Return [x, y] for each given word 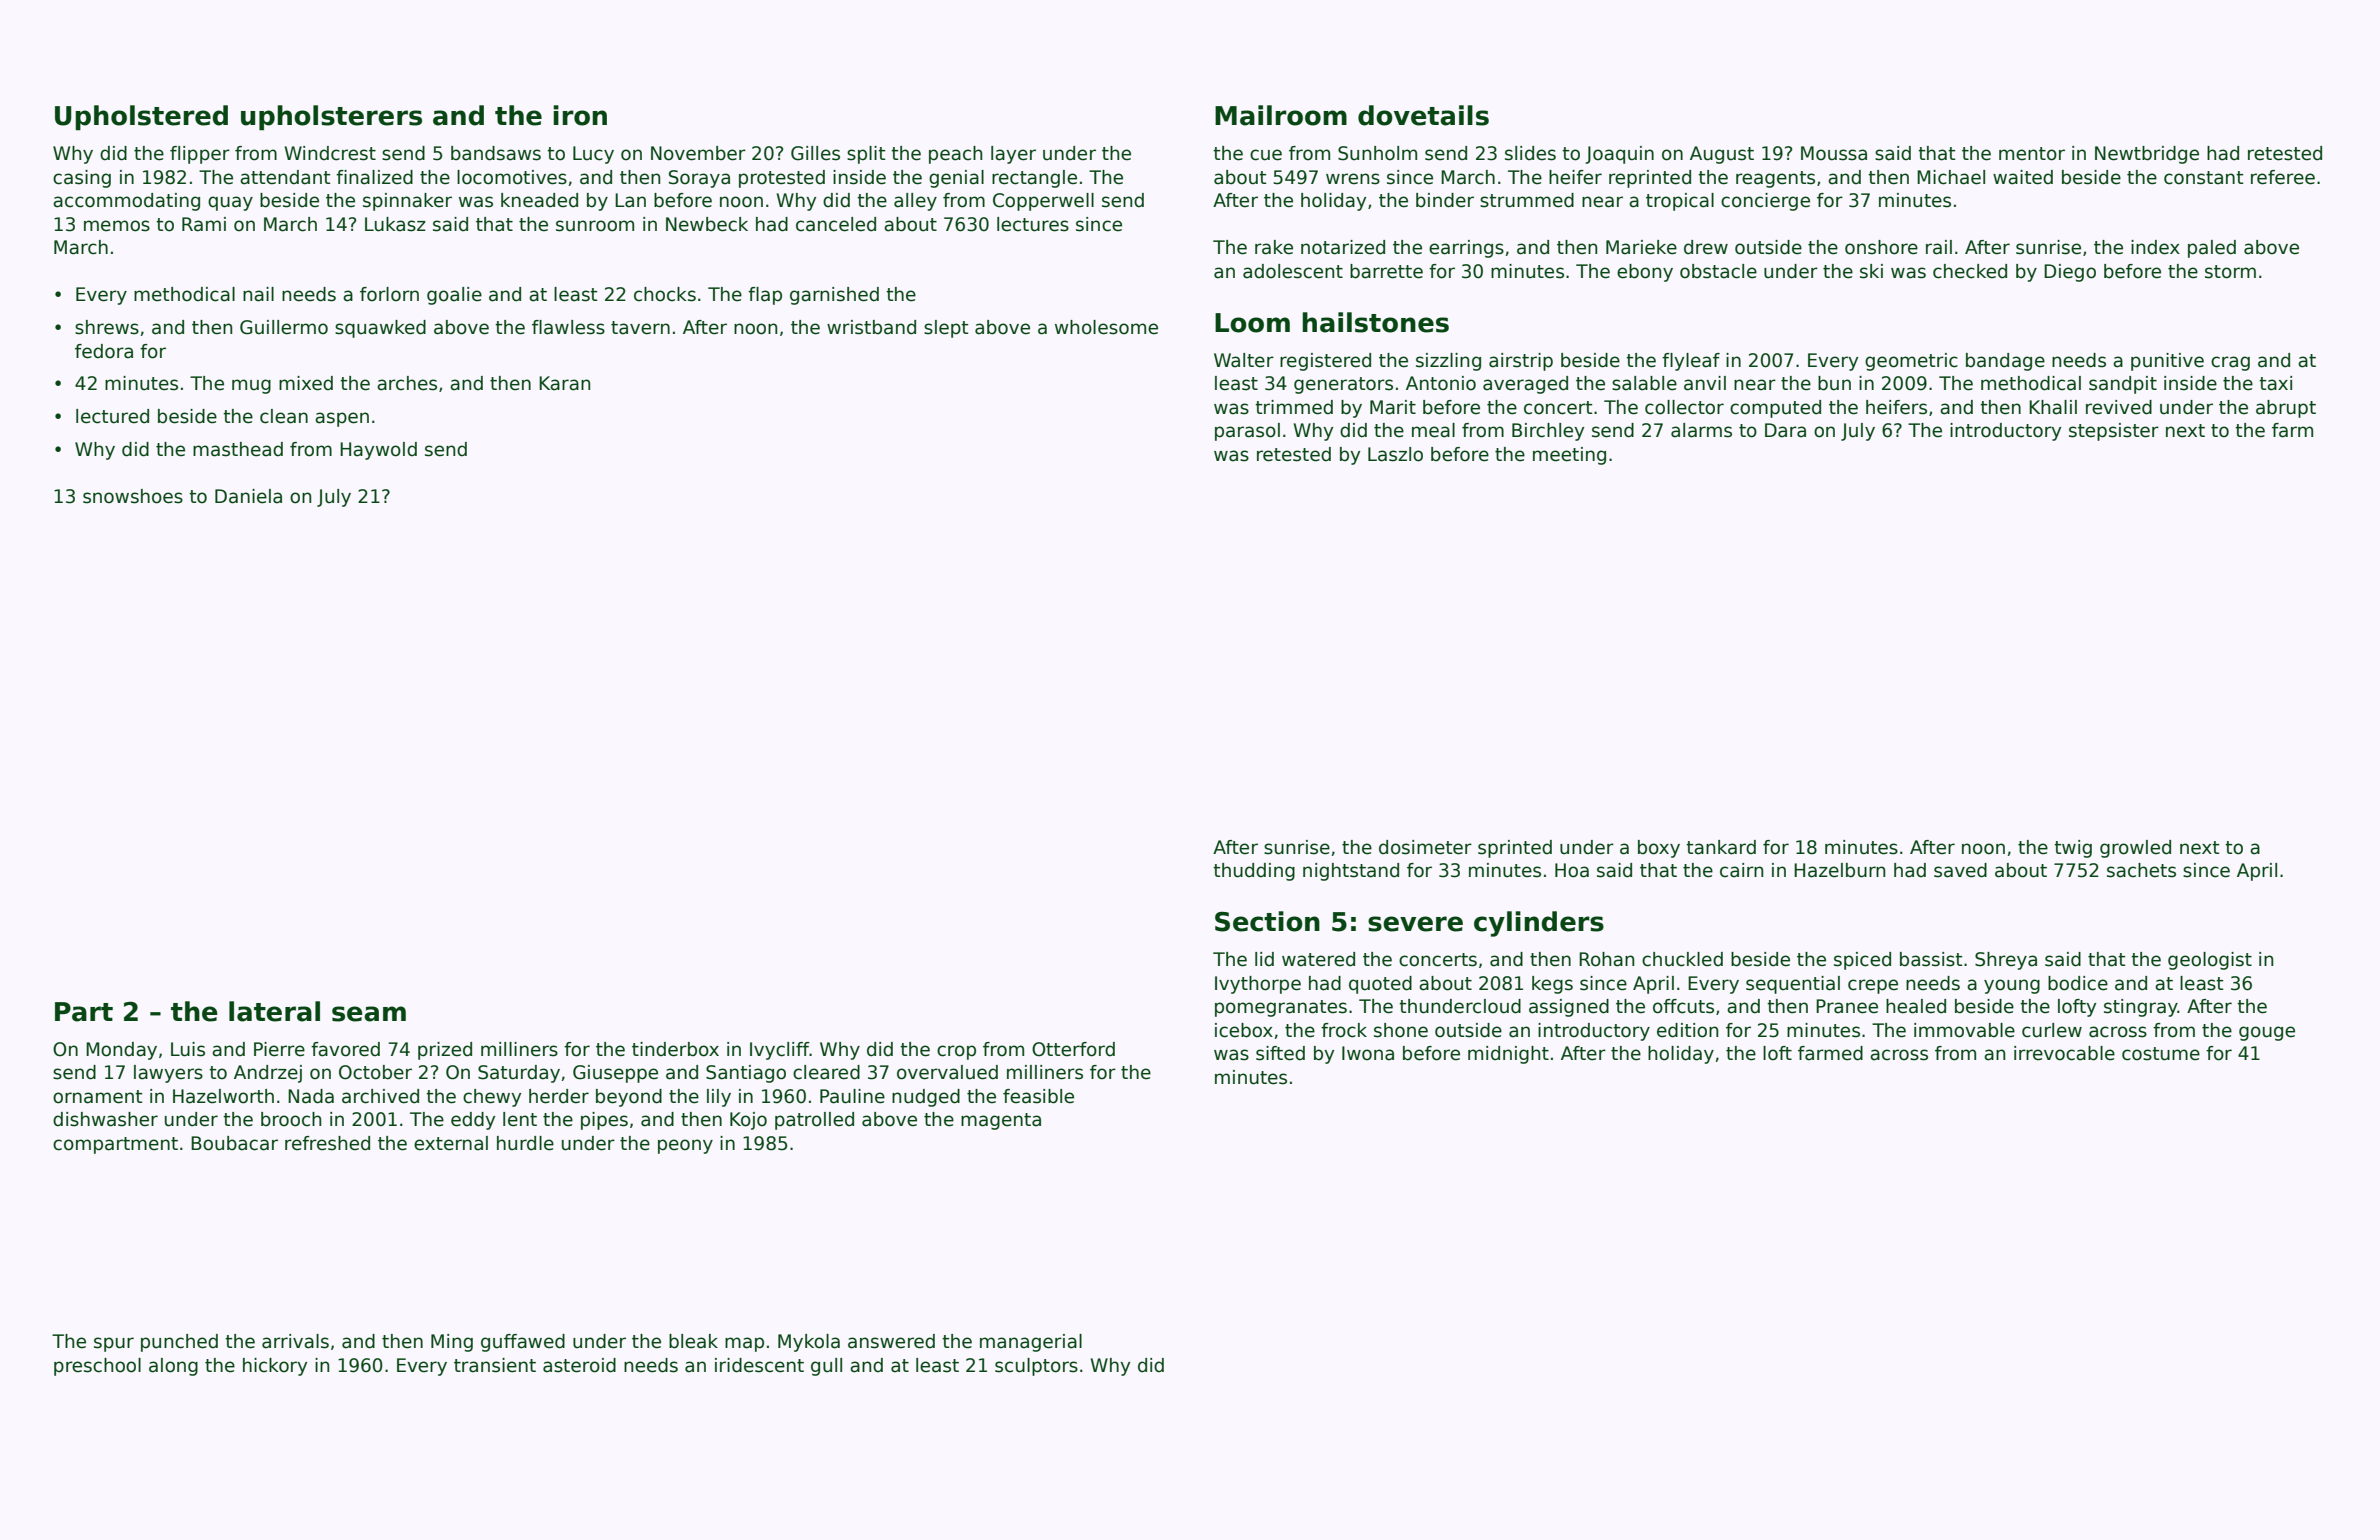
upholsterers [331, 118]
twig [2073, 849]
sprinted [1515, 849]
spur [114, 1344]
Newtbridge [2147, 155]
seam [369, 1014]
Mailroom [1281, 115]
